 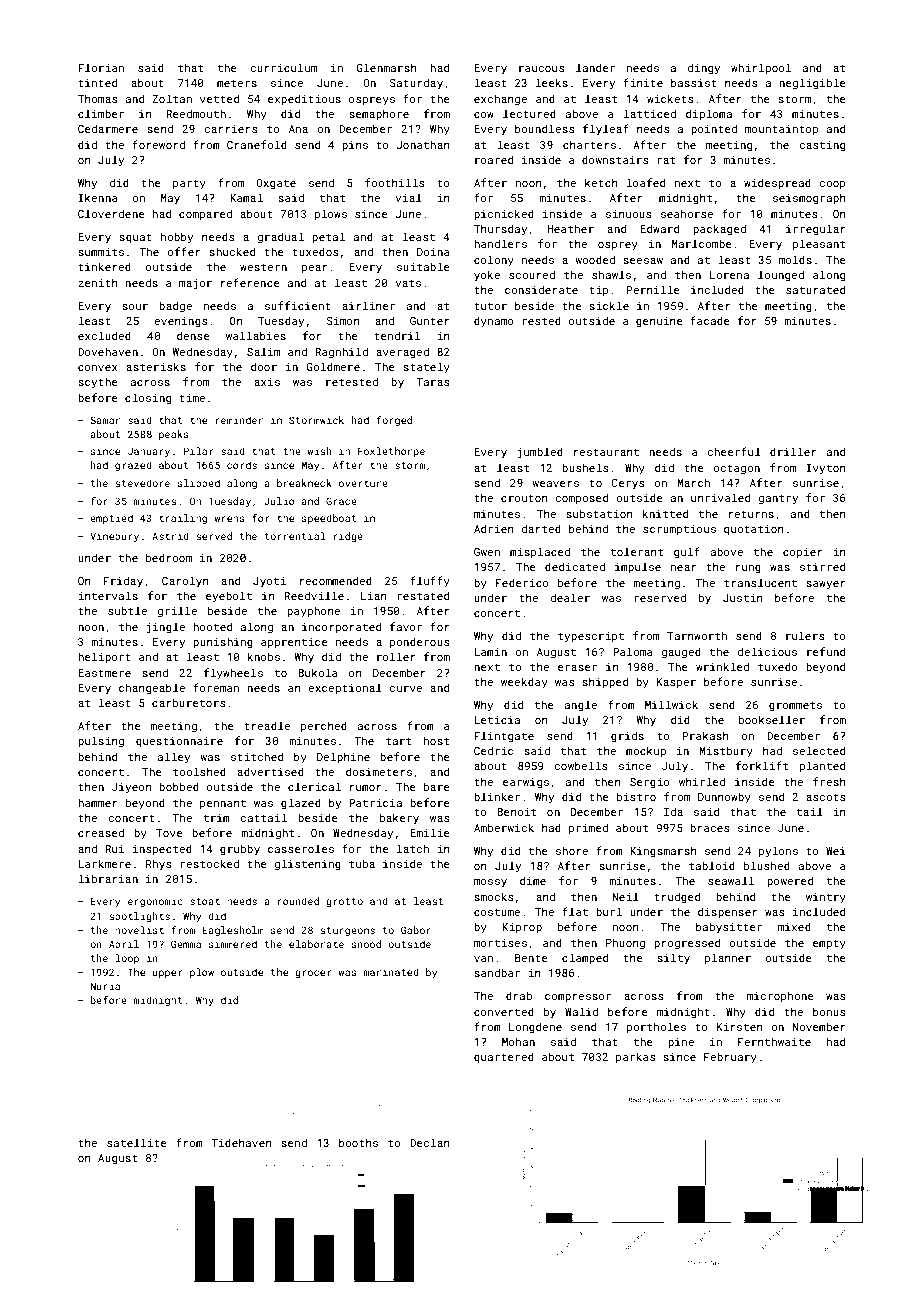 I want to click on Glenmarsh, so click(x=387, y=67).
